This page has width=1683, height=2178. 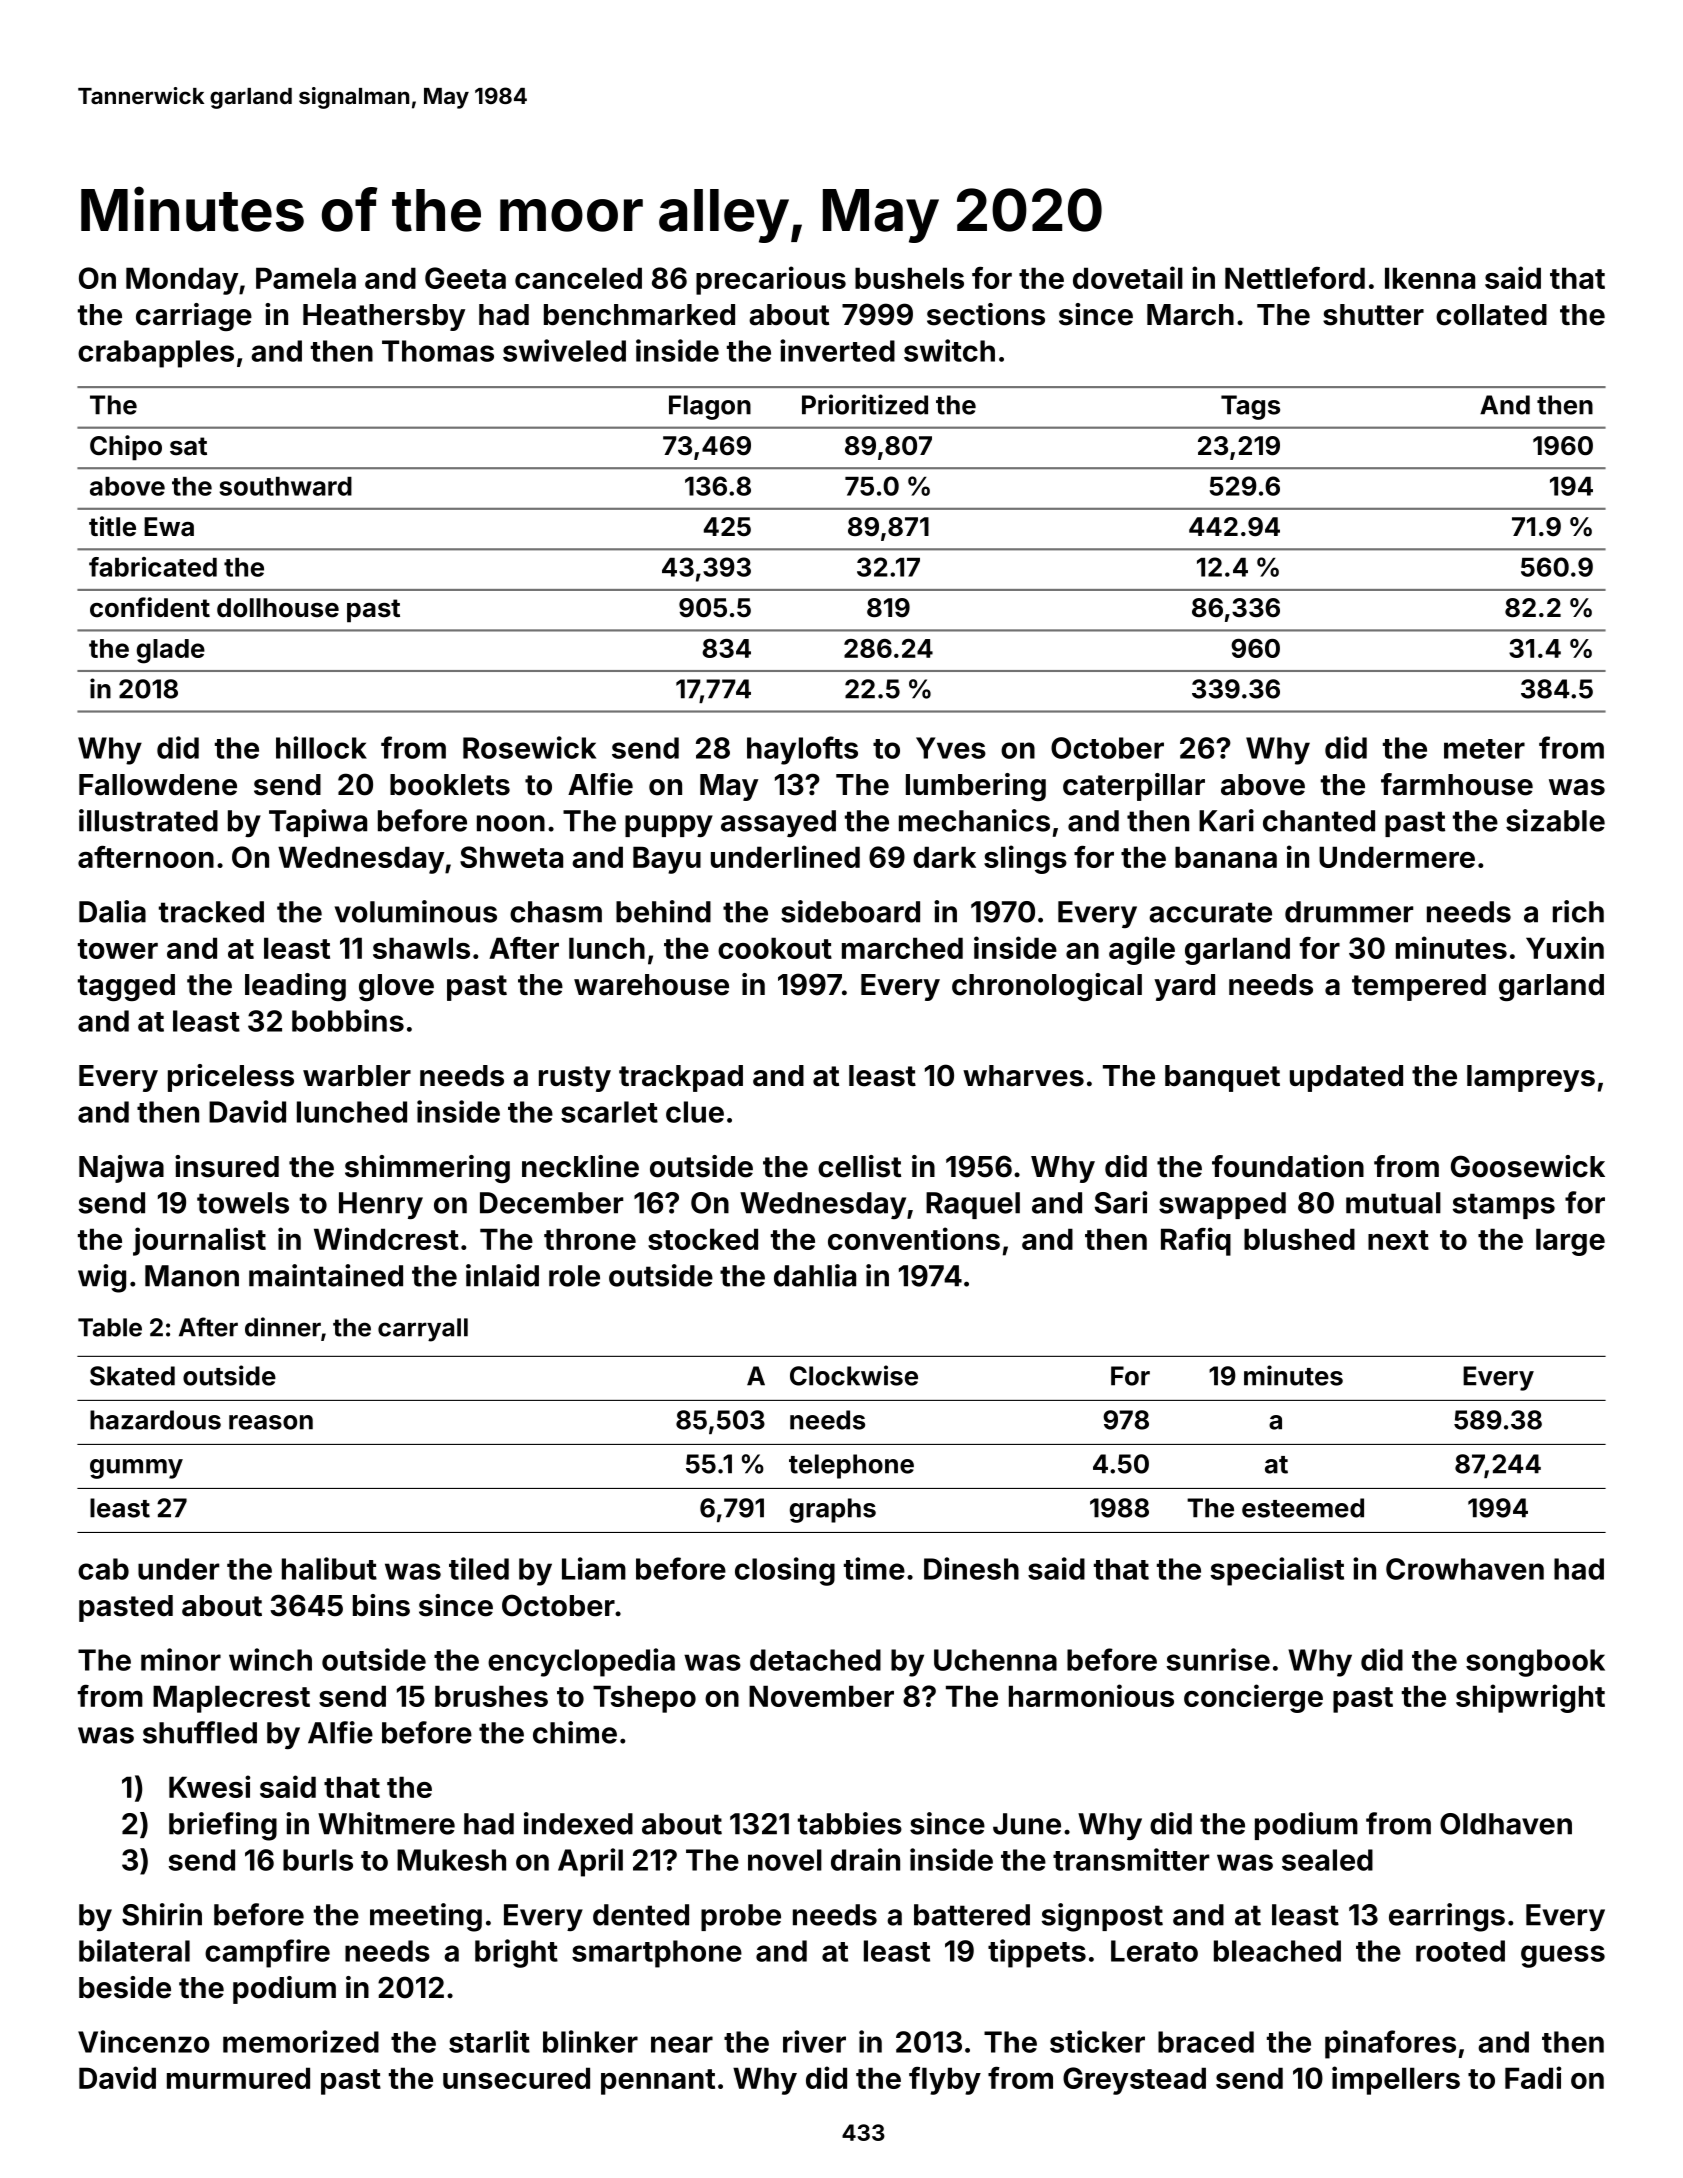 I want to click on chanted, so click(x=1319, y=821).
